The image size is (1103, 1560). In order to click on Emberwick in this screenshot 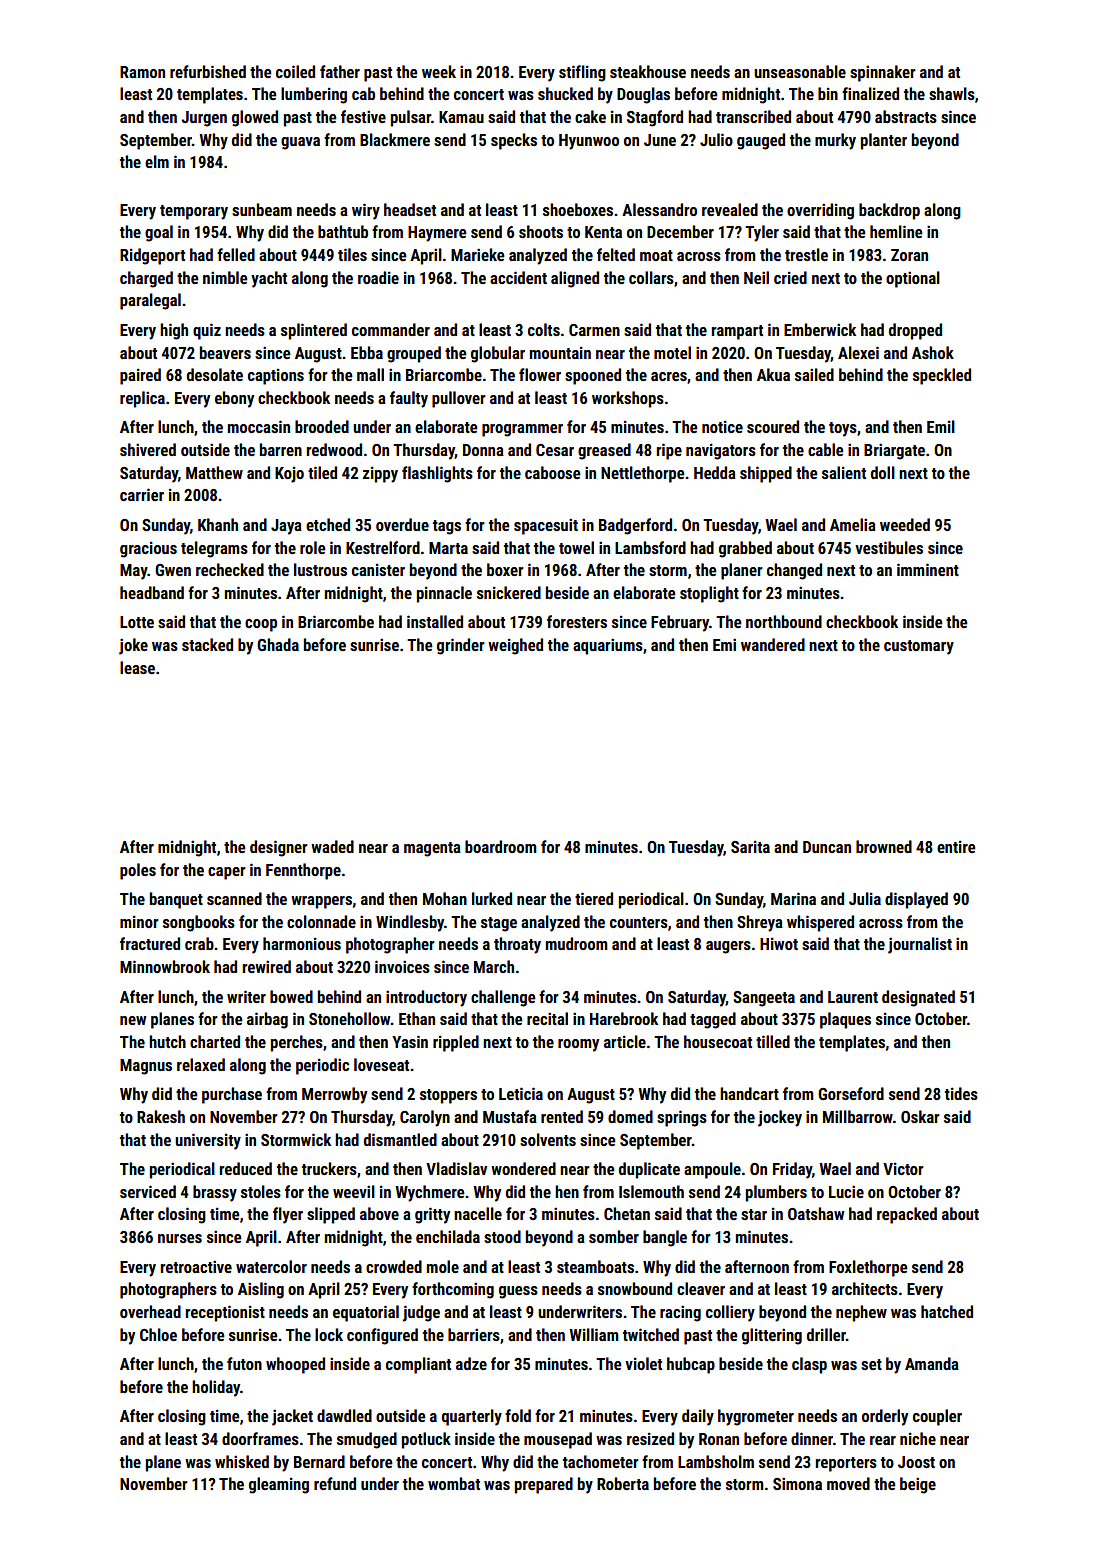, I will do `click(820, 329)`.
